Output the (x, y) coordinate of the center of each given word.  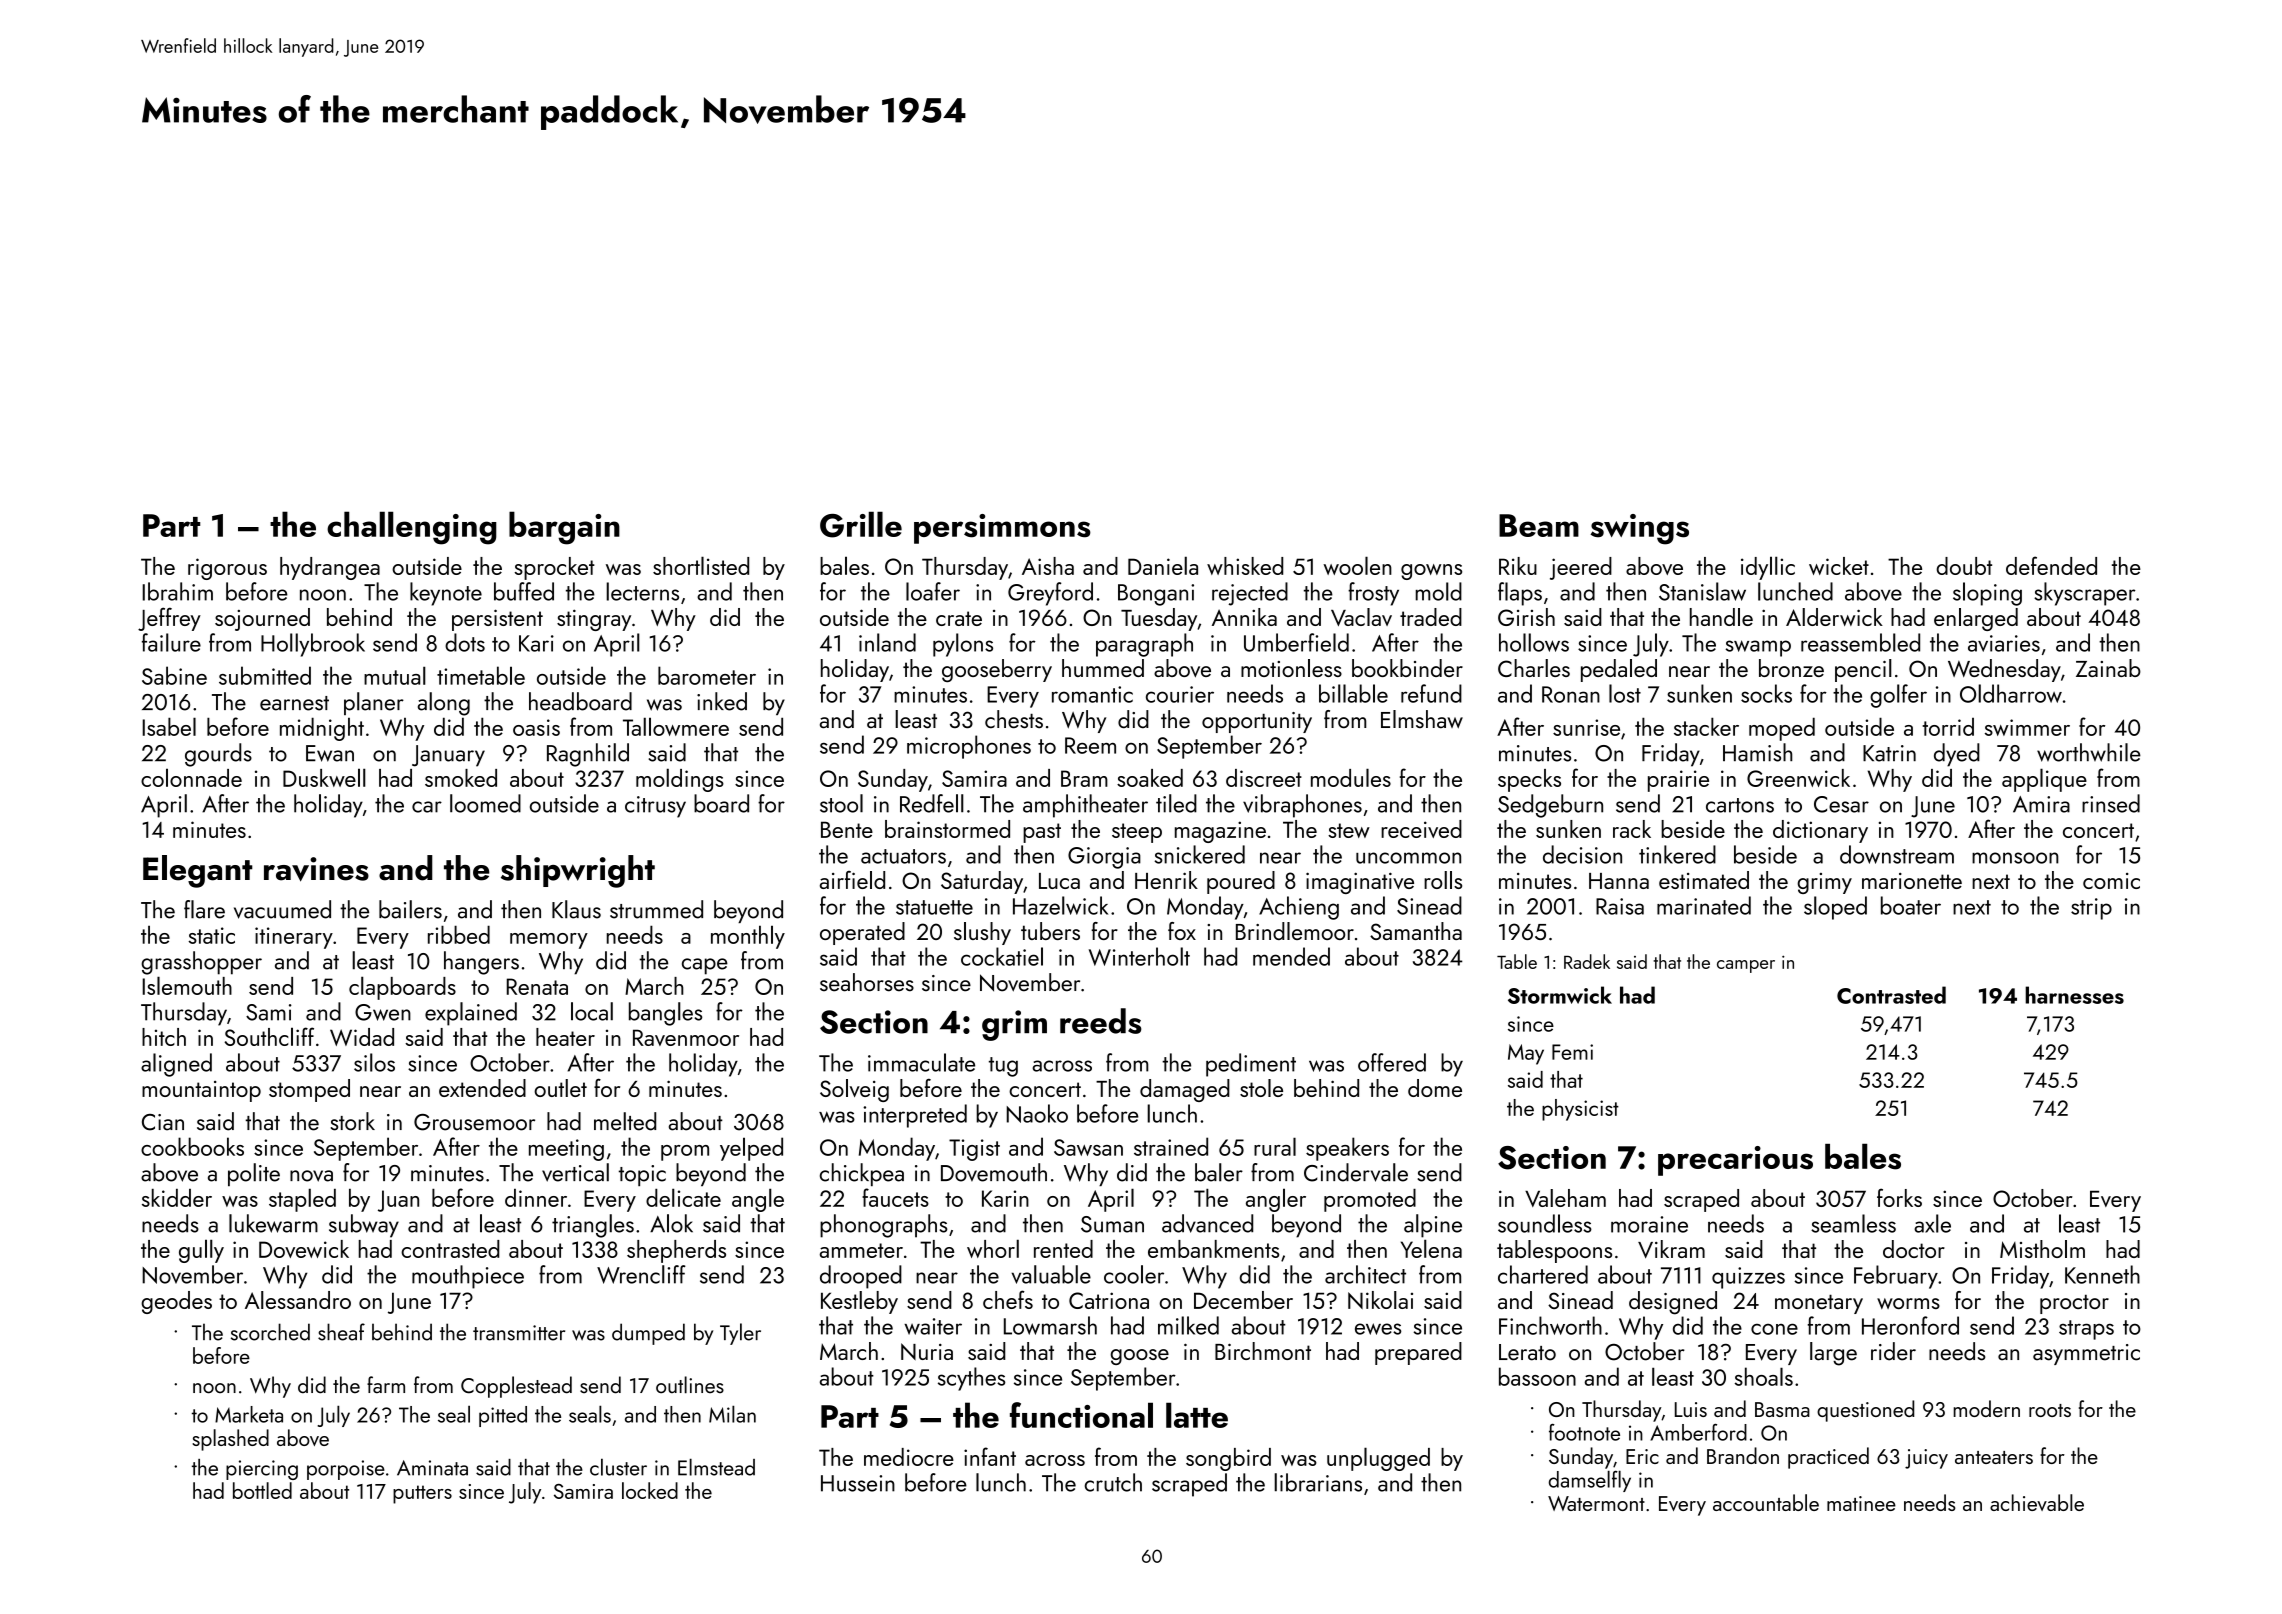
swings (1639, 529)
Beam (1539, 525)
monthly (748, 937)
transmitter (519, 1333)
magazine (1220, 832)
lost (1625, 693)
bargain (564, 528)
